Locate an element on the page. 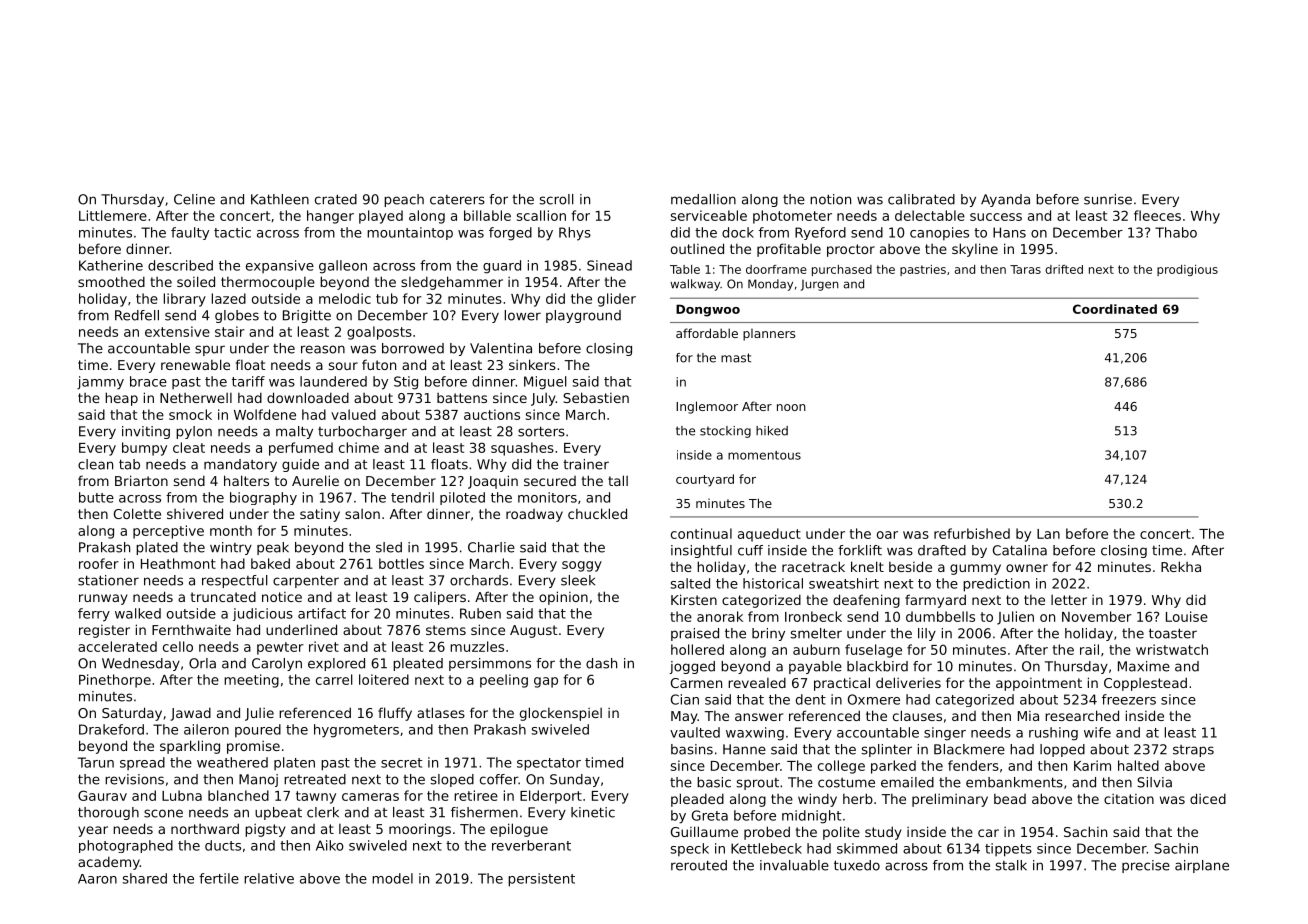  Gaurav is located at coordinates (102, 795).
